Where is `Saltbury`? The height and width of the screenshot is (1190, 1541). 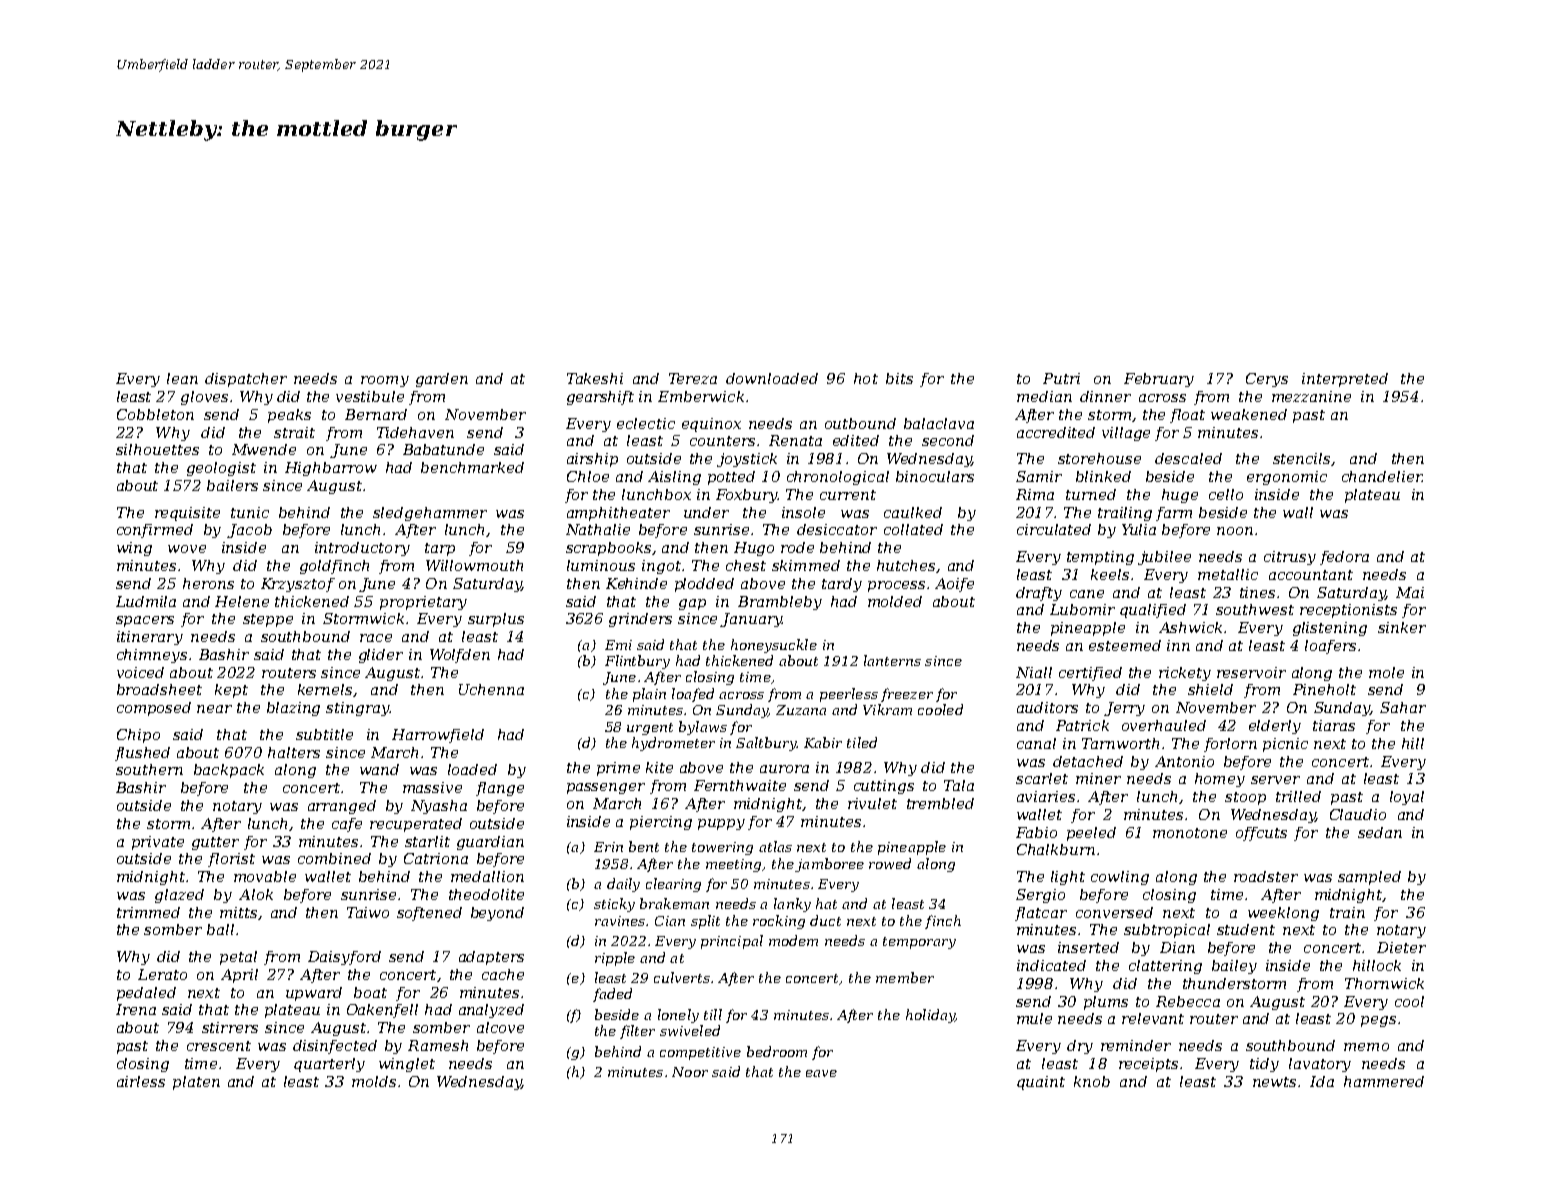
Saltbury is located at coordinates (766, 744).
